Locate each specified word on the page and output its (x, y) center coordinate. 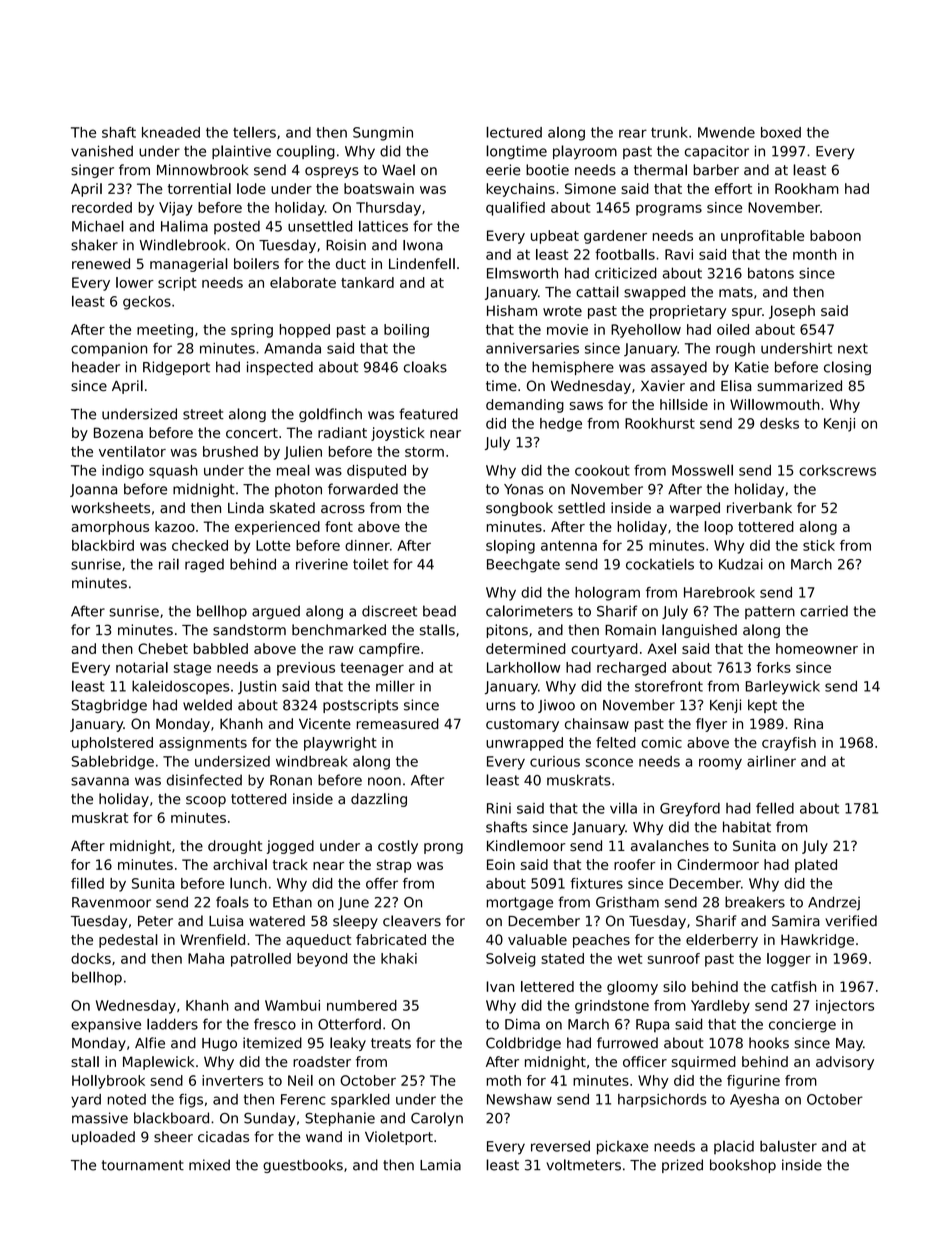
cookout (602, 470)
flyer (711, 725)
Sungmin (383, 134)
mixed (209, 1165)
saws (586, 406)
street (203, 414)
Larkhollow (523, 667)
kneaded (171, 132)
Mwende (726, 132)
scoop (206, 801)
